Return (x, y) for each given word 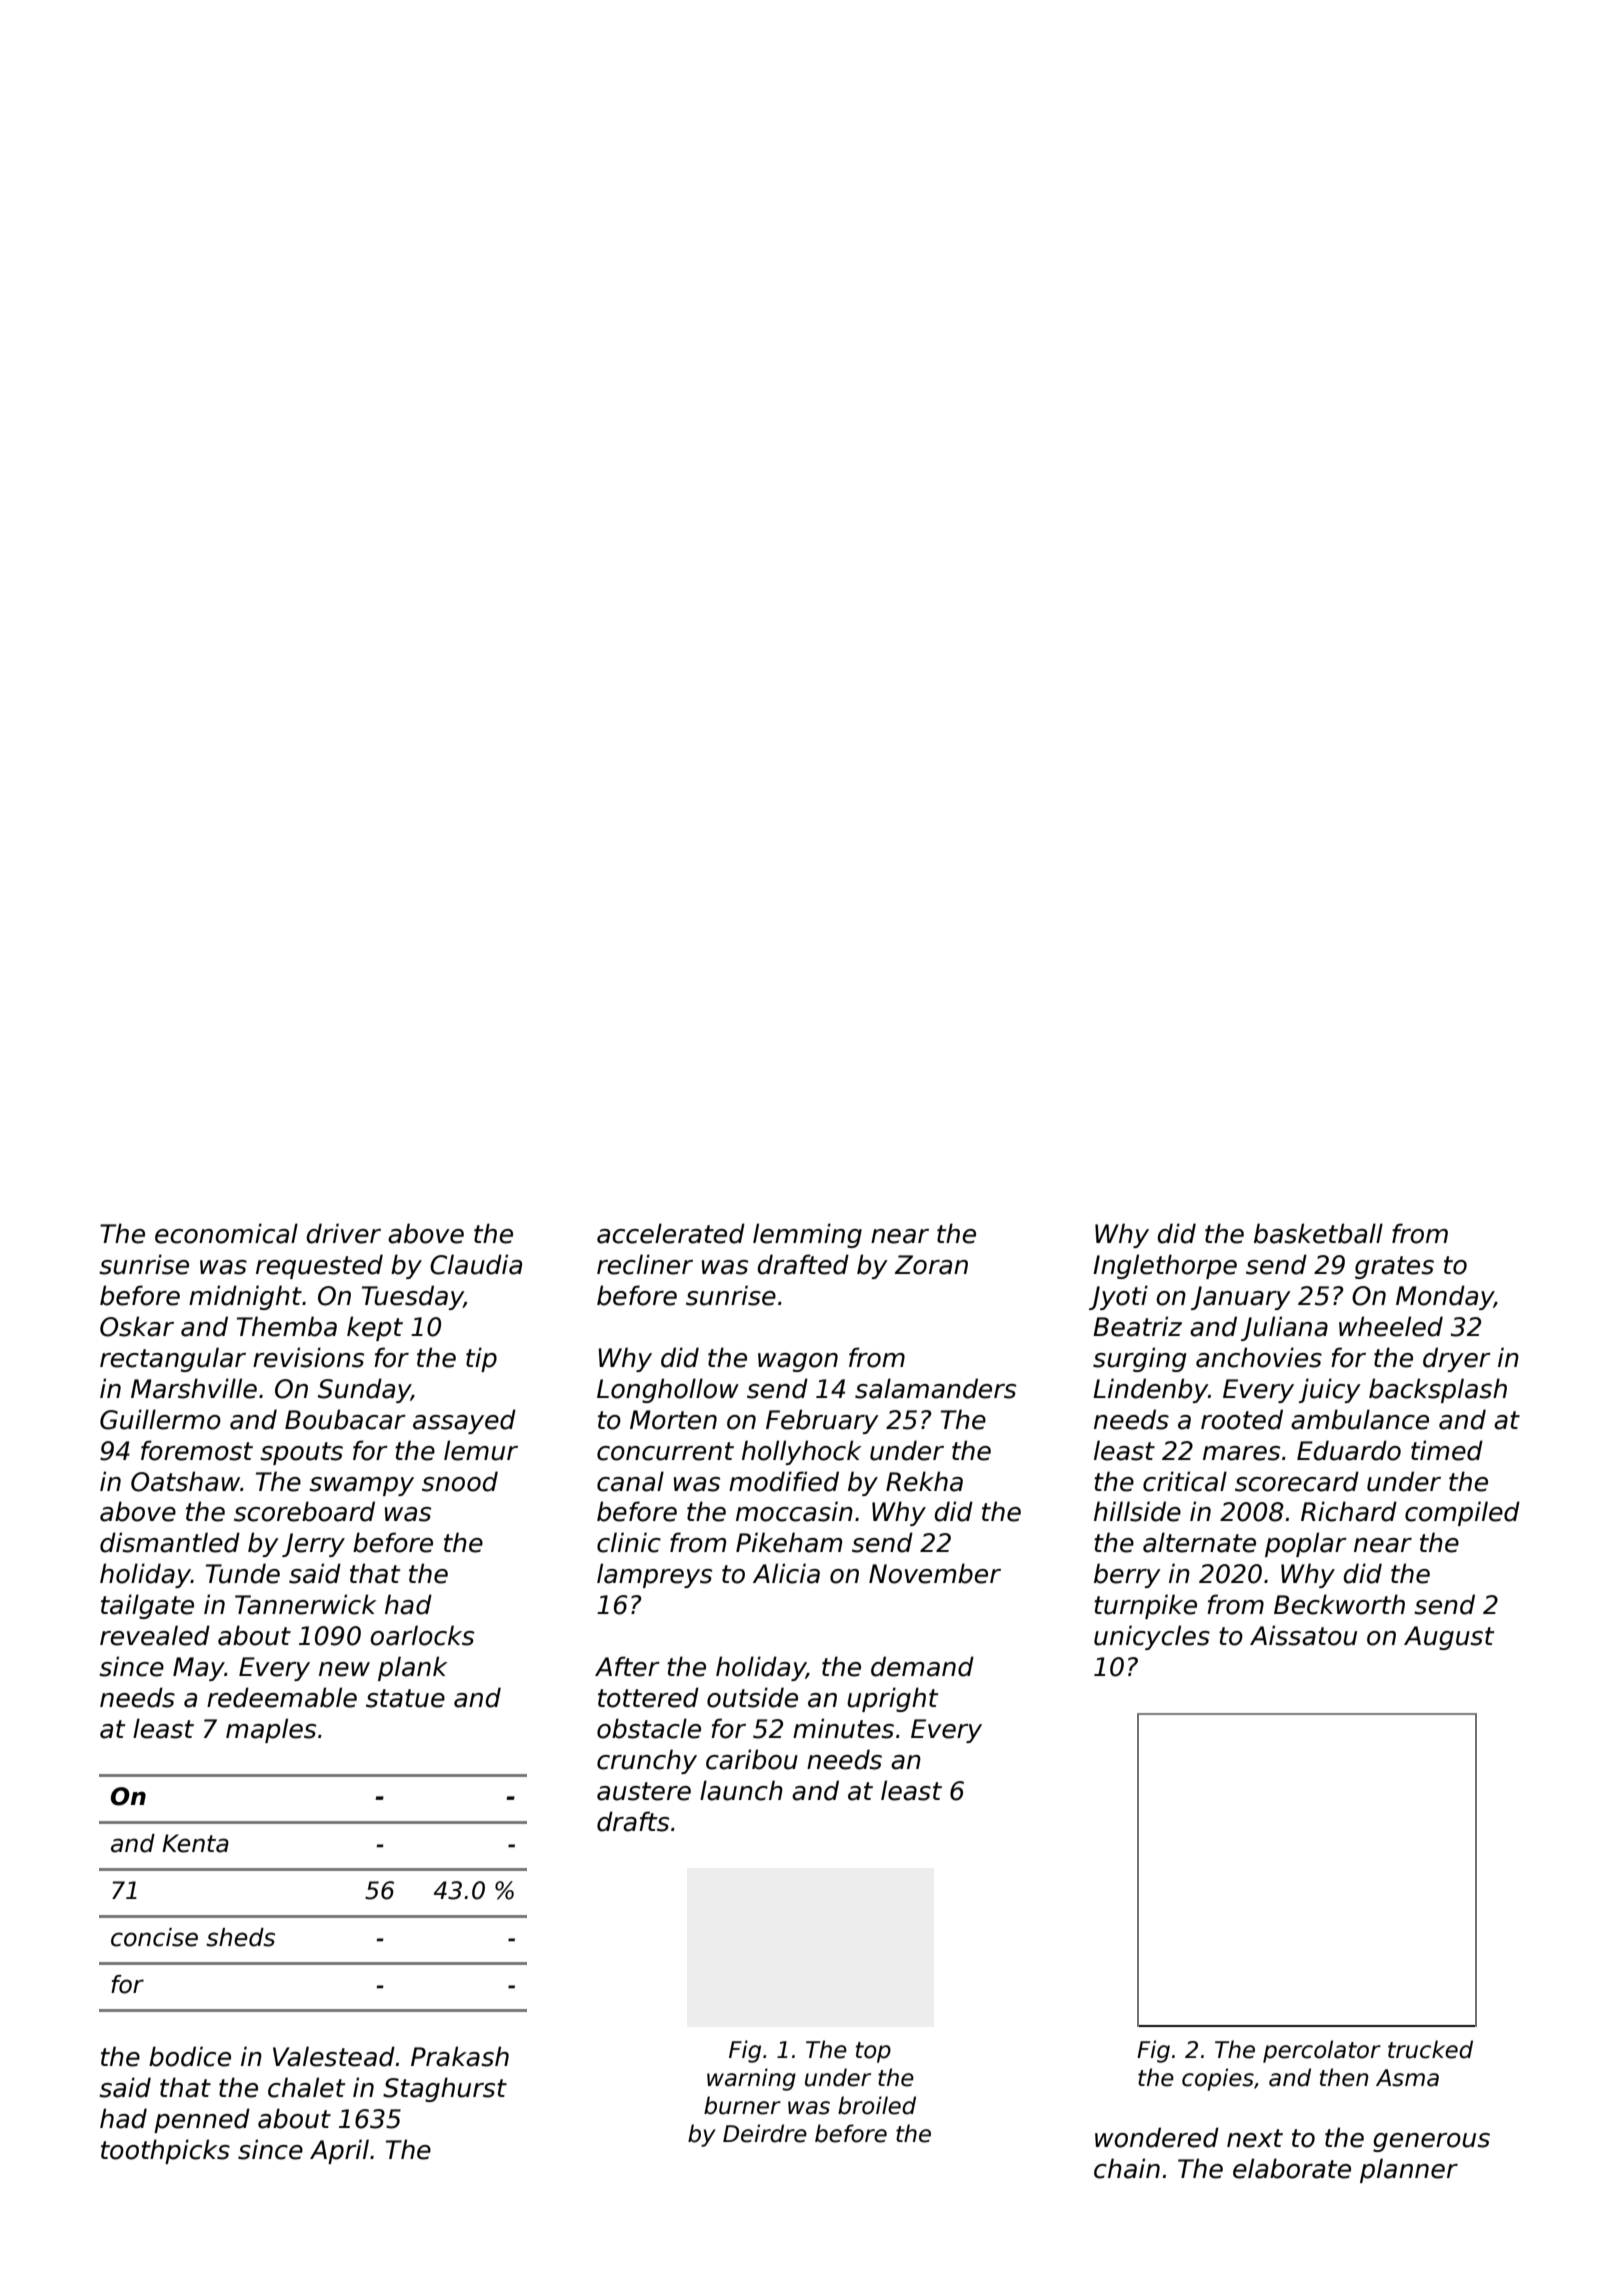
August (1449, 1638)
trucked (1430, 2049)
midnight (245, 1297)
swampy (361, 1486)
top (873, 2052)
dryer (1457, 1359)
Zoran (931, 1265)
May (199, 1669)
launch (741, 1790)
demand (922, 1666)
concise (154, 1937)
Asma (1407, 2078)
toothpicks (165, 2151)
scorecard (1297, 1481)
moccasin (794, 1511)
